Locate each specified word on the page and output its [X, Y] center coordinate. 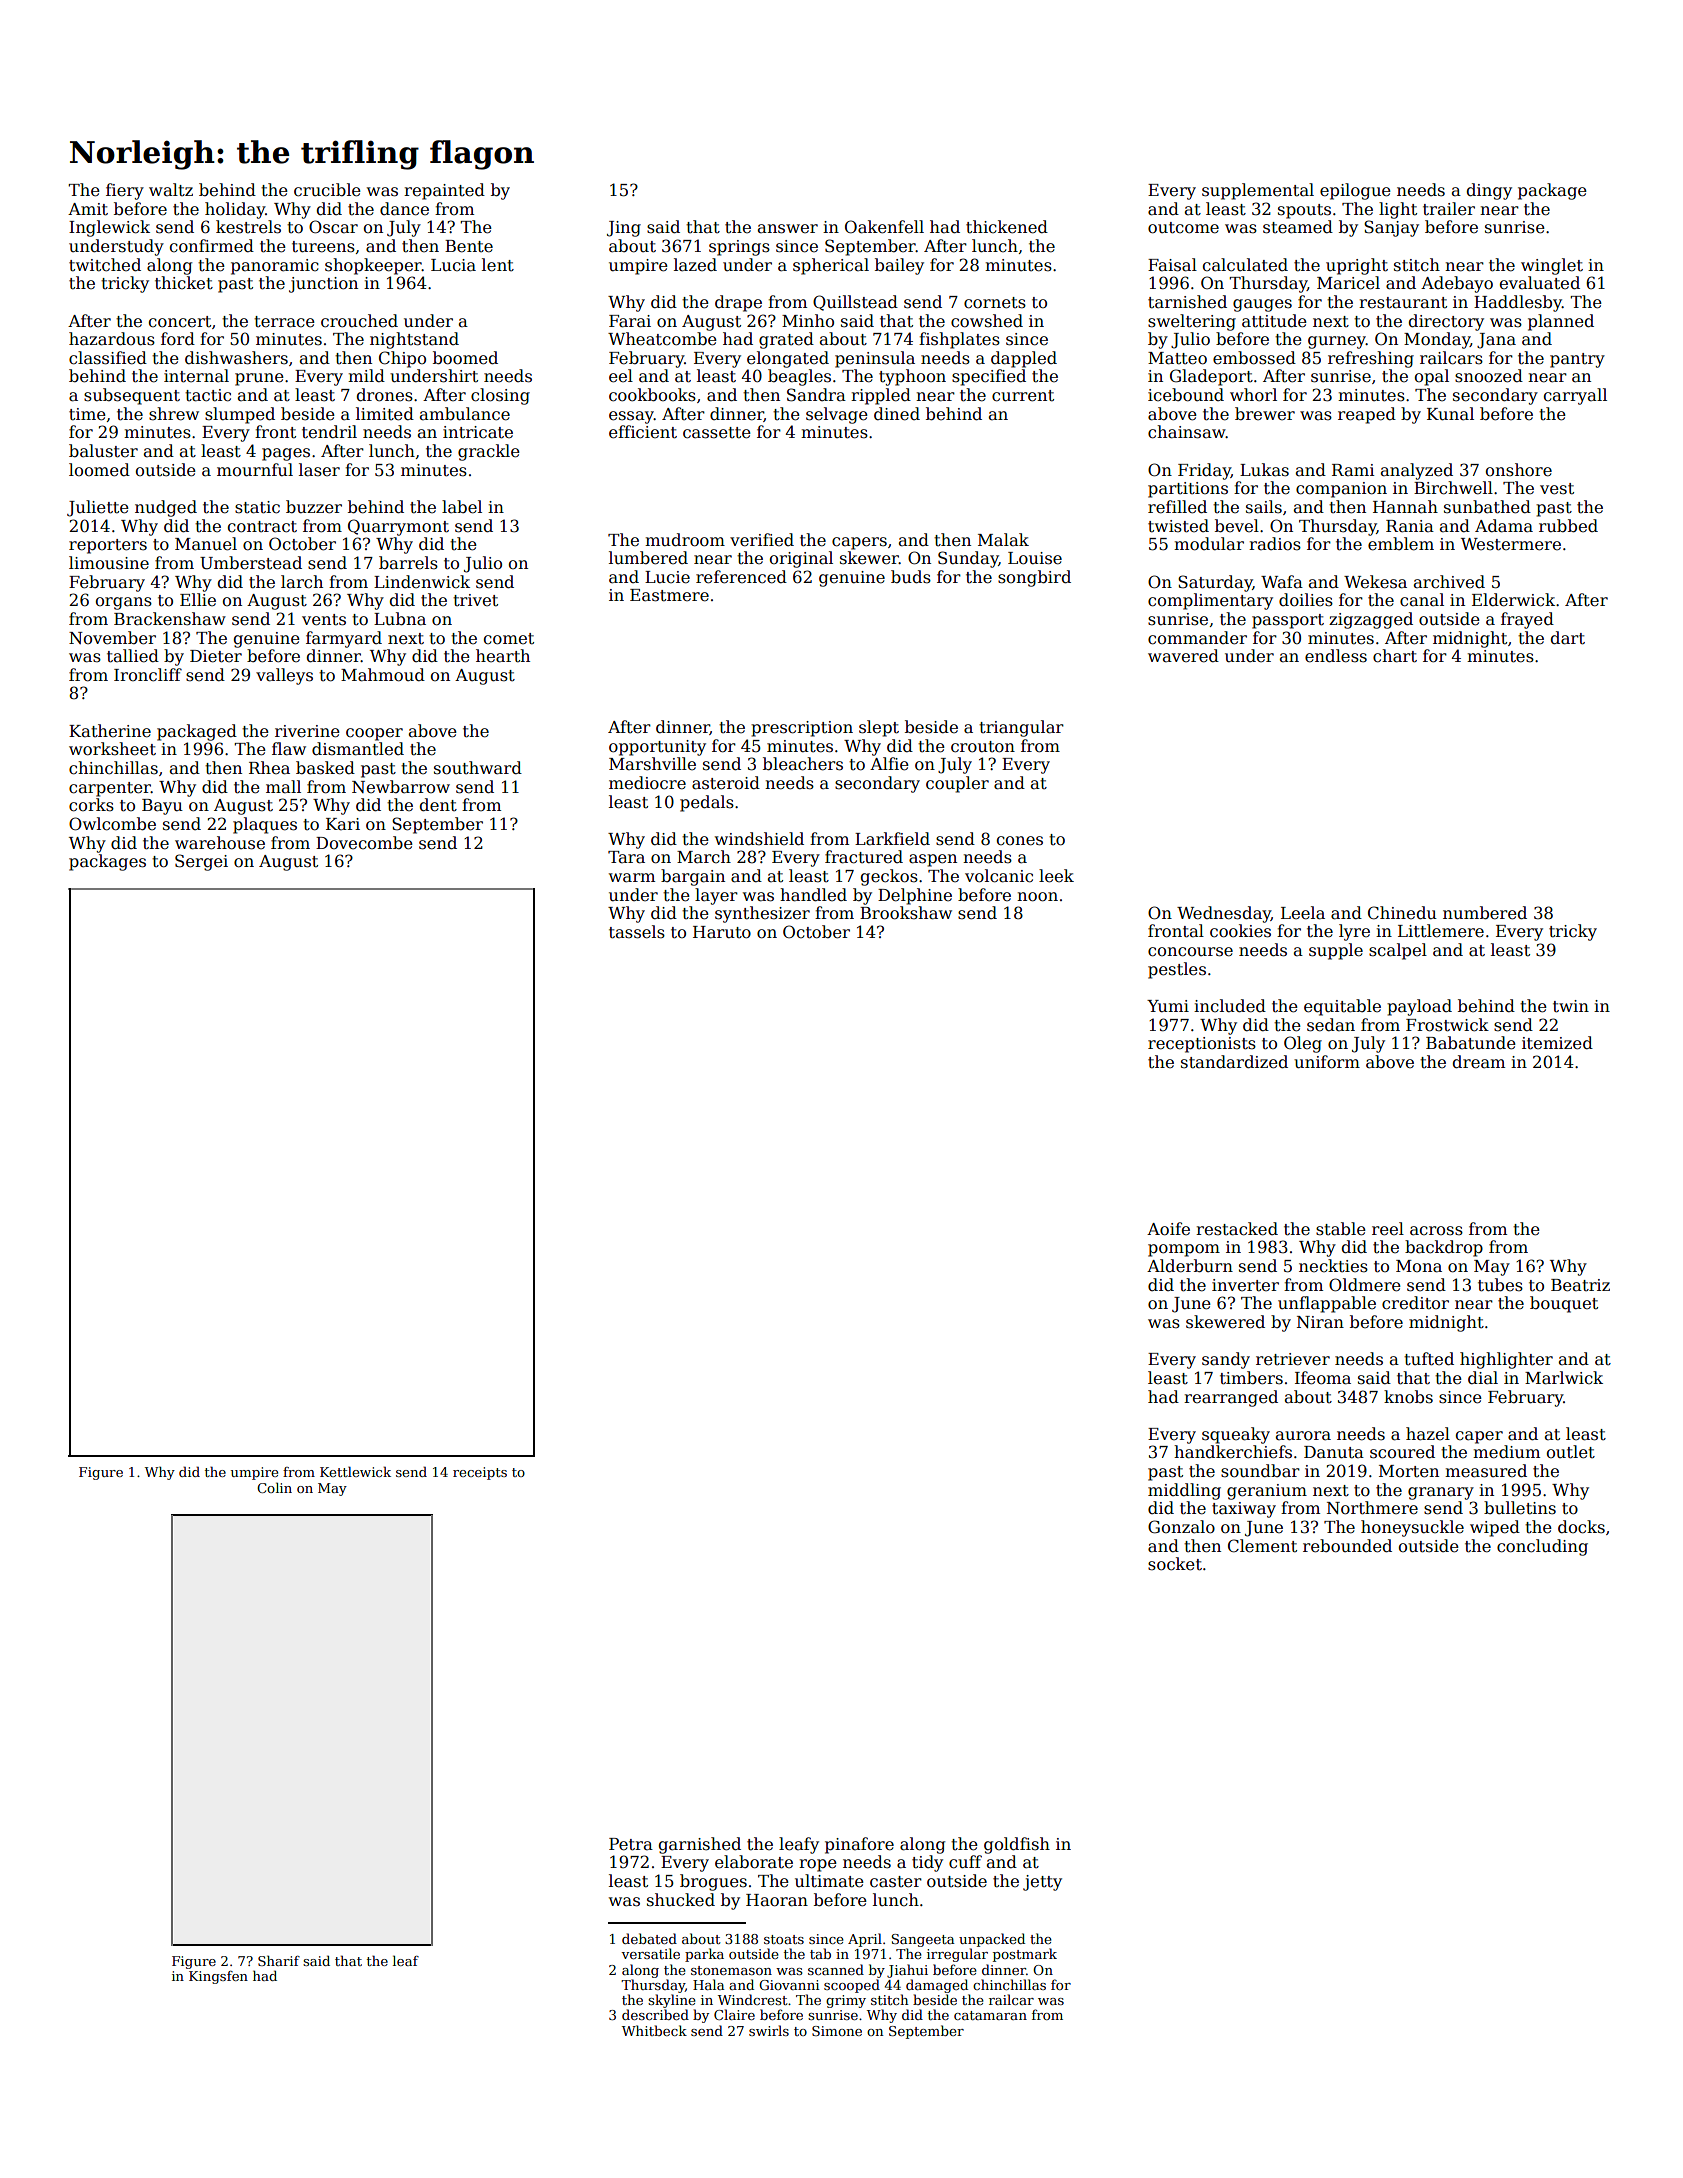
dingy [1489, 191]
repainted [444, 191]
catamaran [990, 2015]
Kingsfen [218, 1977]
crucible [327, 190]
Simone [837, 2031]
